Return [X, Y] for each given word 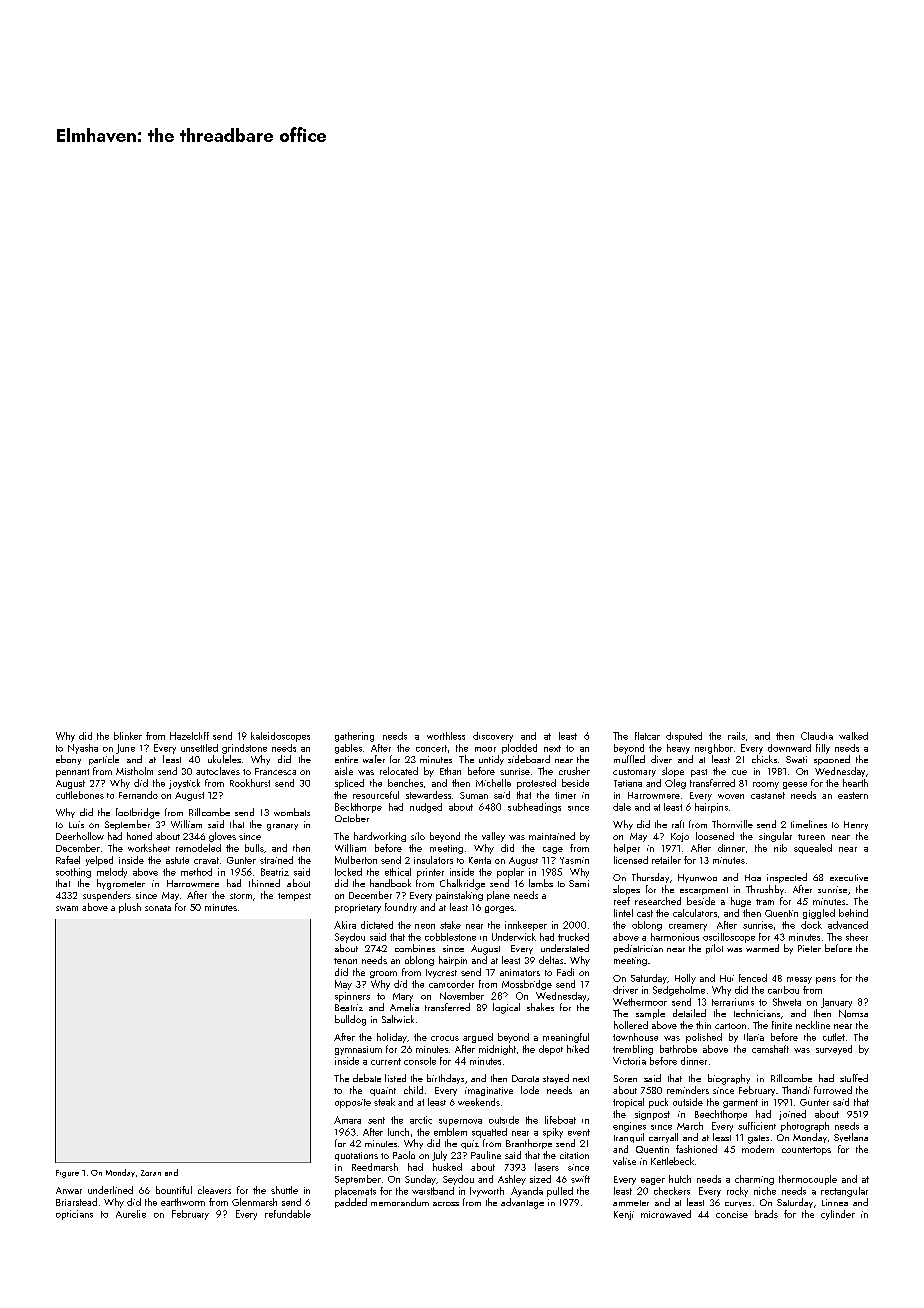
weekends [479, 1102]
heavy [678, 749]
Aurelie [131, 1214]
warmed [762, 948]
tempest [294, 897]
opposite [353, 1103]
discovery [493, 737]
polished [704, 1038]
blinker [128, 736]
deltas [551, 960]
